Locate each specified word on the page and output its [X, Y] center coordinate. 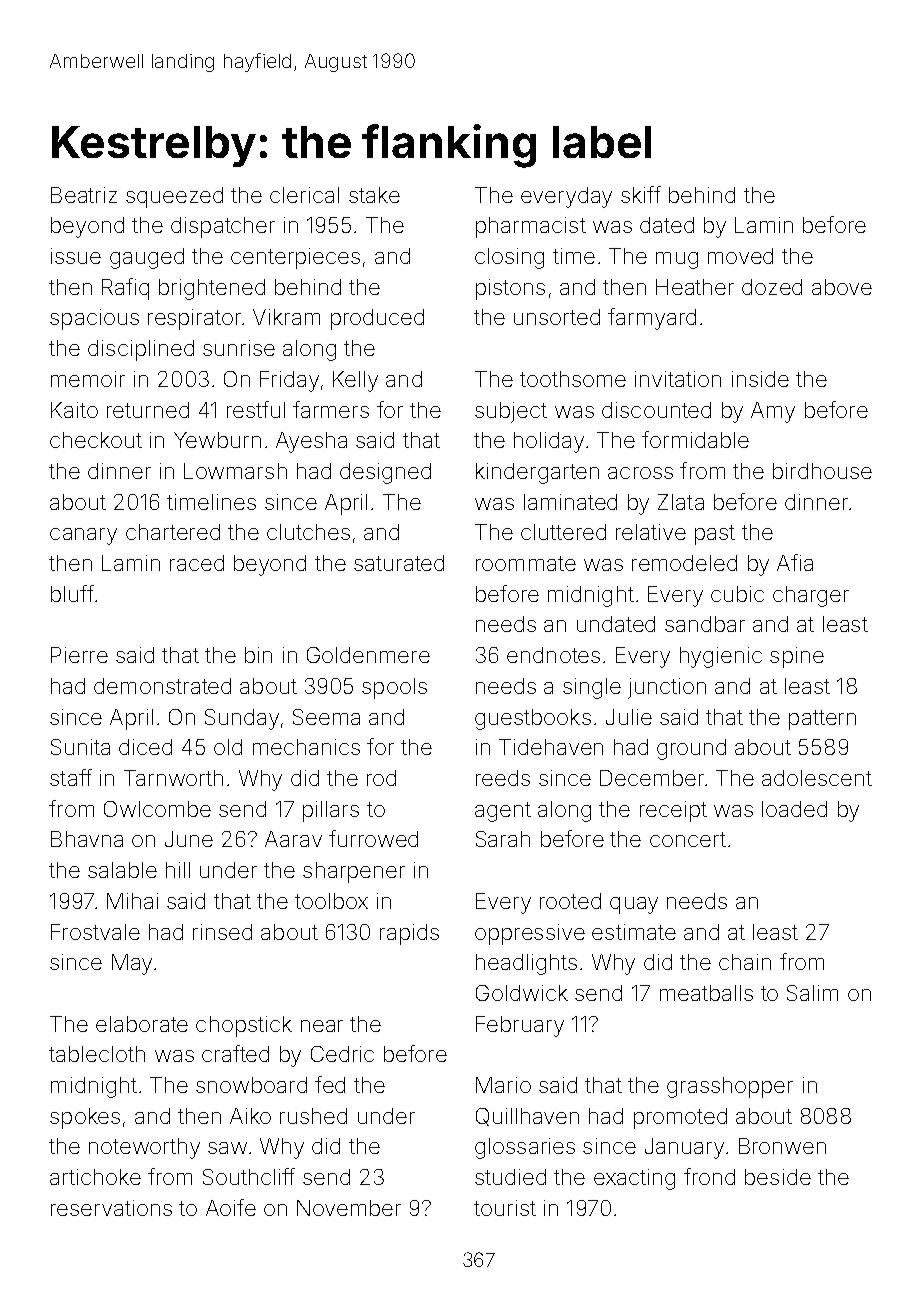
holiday [549, 442]
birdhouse [822, 471]
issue [76, 256]
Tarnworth [173, 778]
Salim [812, 993]
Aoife [231, 1207]
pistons [510, 289]
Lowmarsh [235, 471]
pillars [331, 811]
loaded [794, 809]
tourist [505, 1208]
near [322, 1026]
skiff [641, 194]
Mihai [132, 901]
